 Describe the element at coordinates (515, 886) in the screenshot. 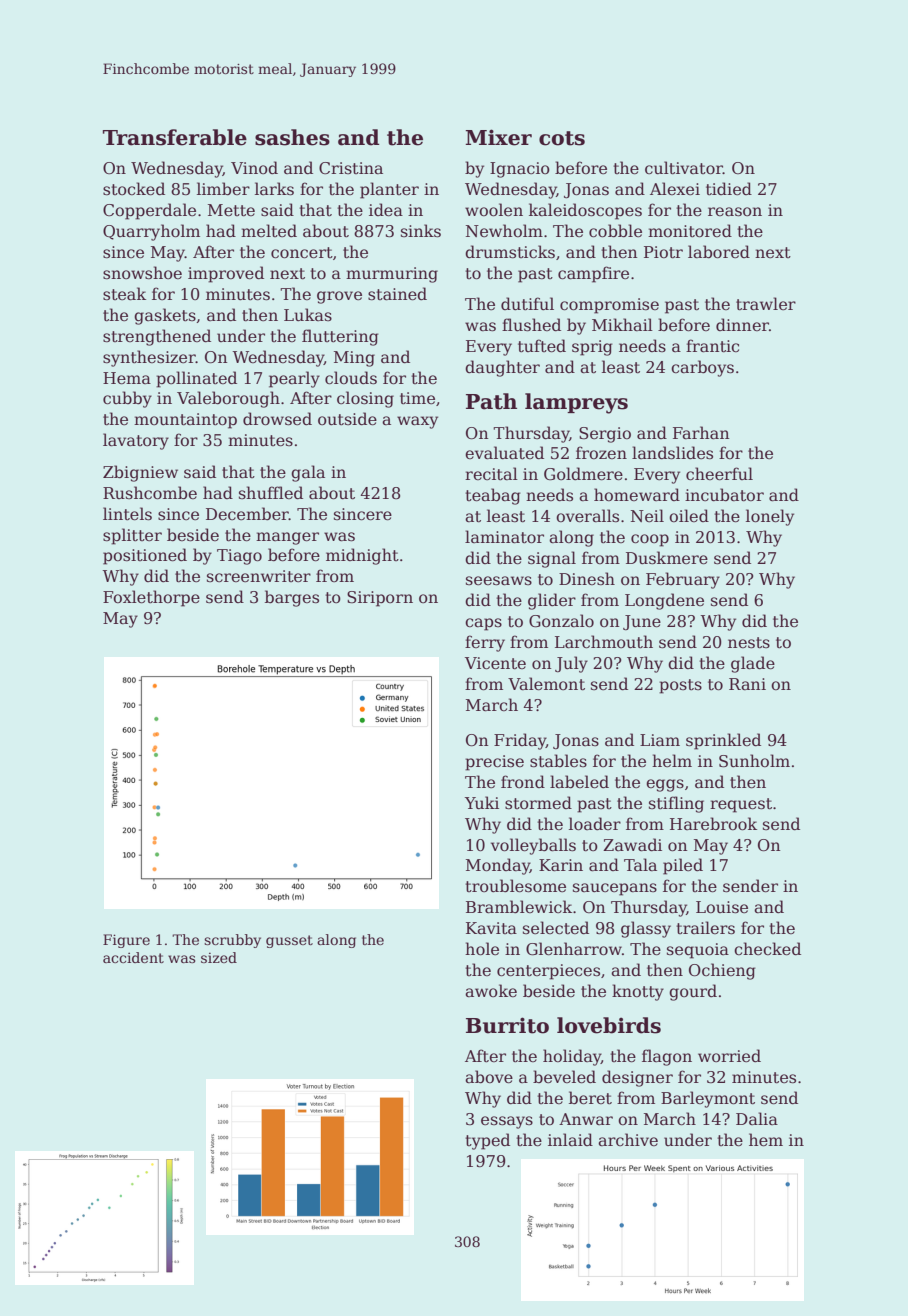

I see `troublesome` at that location.
